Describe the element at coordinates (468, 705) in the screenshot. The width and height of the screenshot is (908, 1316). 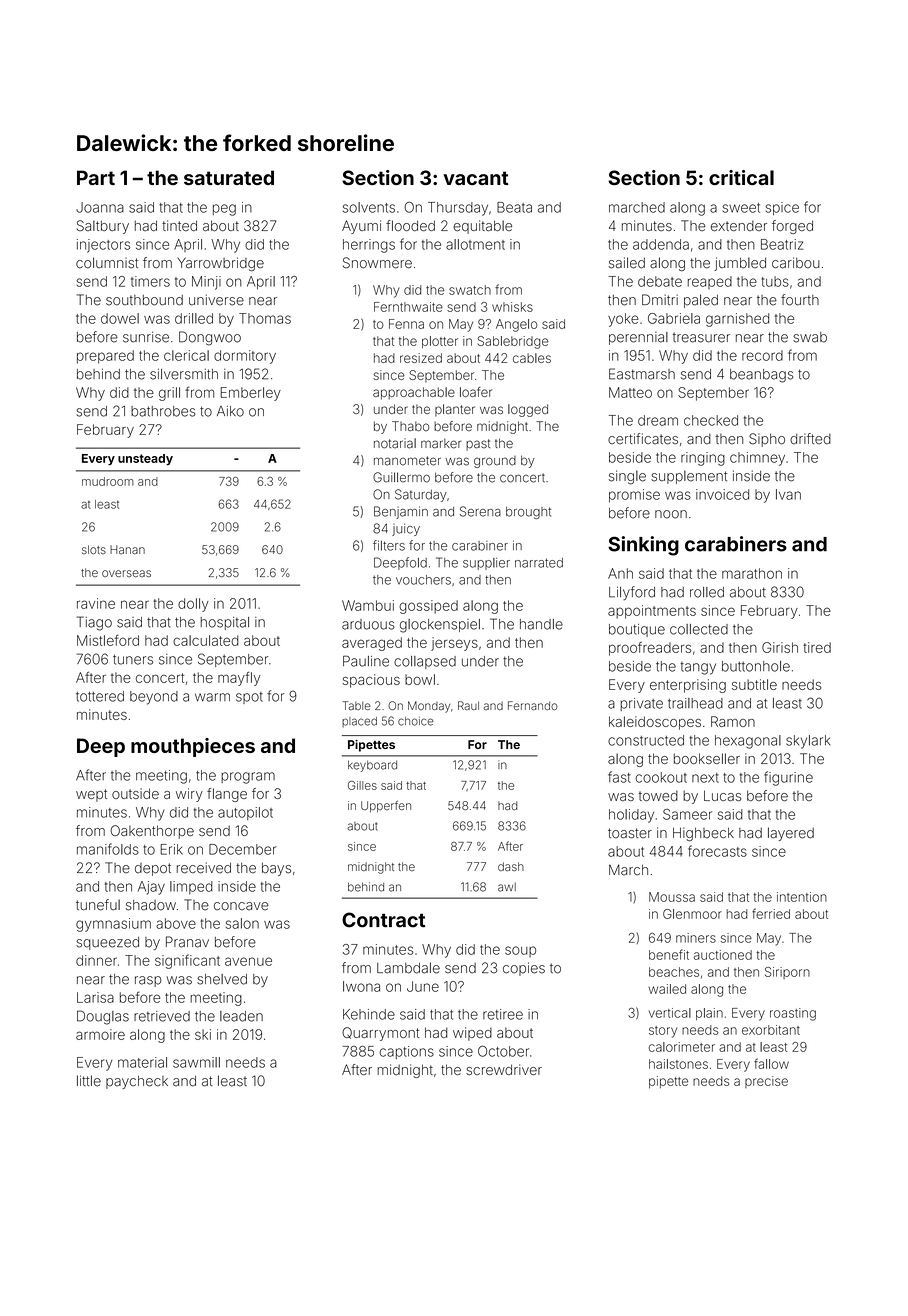
I see `Raul` at that location.
